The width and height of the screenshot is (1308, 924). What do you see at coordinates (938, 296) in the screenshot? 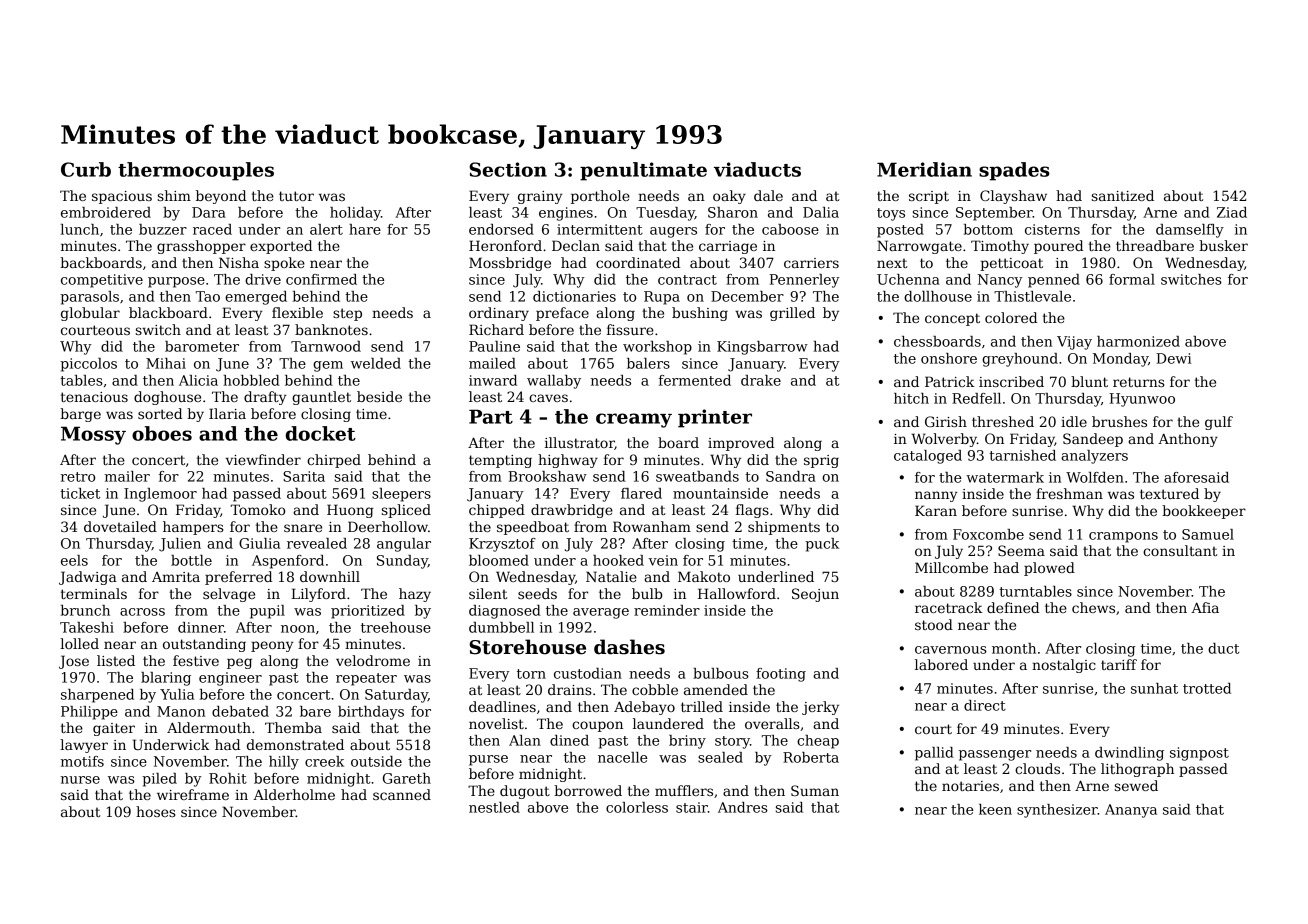
I see `dollhouse` at bounding box center [938, 296].
